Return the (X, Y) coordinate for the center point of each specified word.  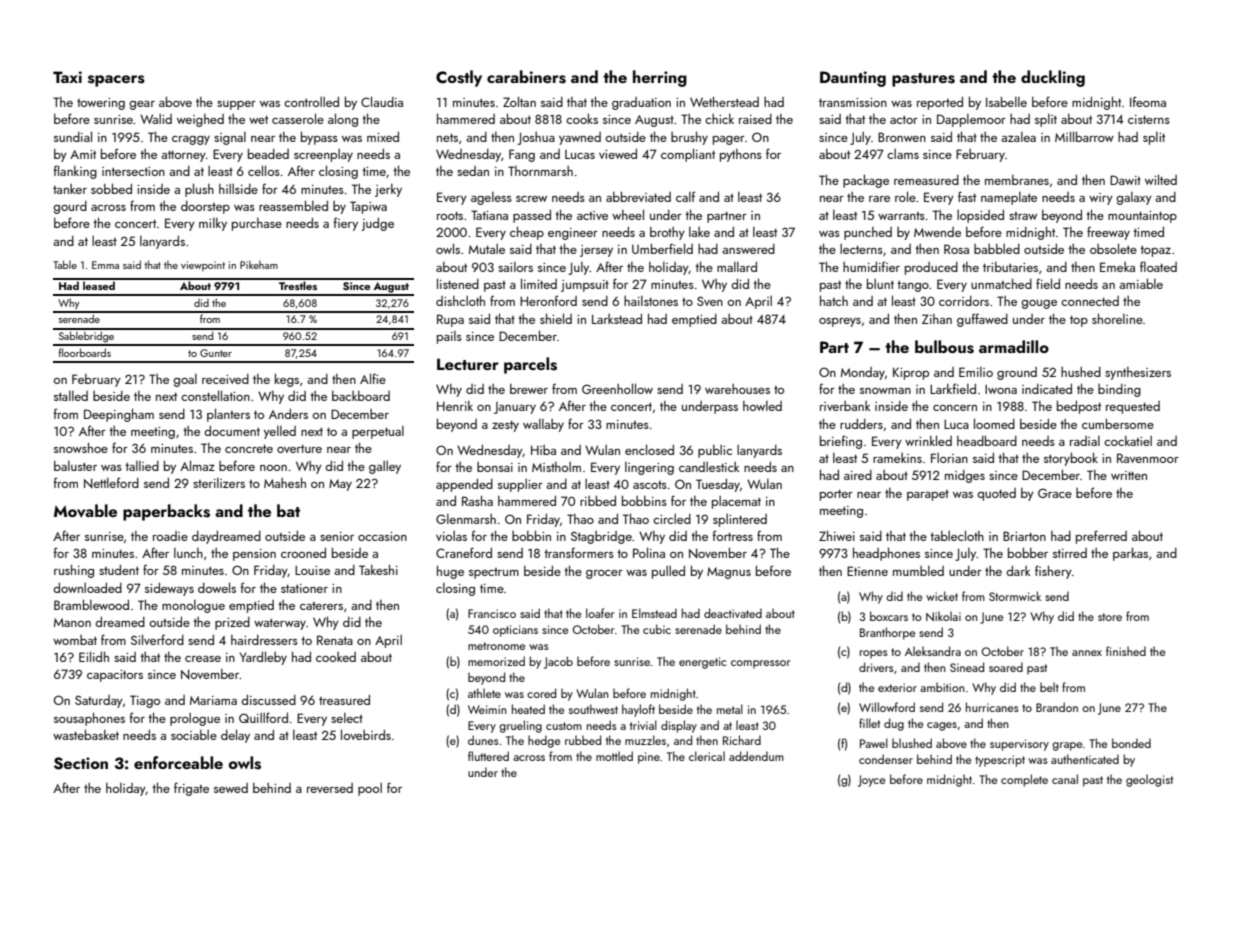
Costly (459, 78)
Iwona (1001, 389)
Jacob (558, 662)
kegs (287, 380)
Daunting (853, 79)
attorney (183, 156)
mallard (737, 266)
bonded (1131, 743)
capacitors (115, 676)
